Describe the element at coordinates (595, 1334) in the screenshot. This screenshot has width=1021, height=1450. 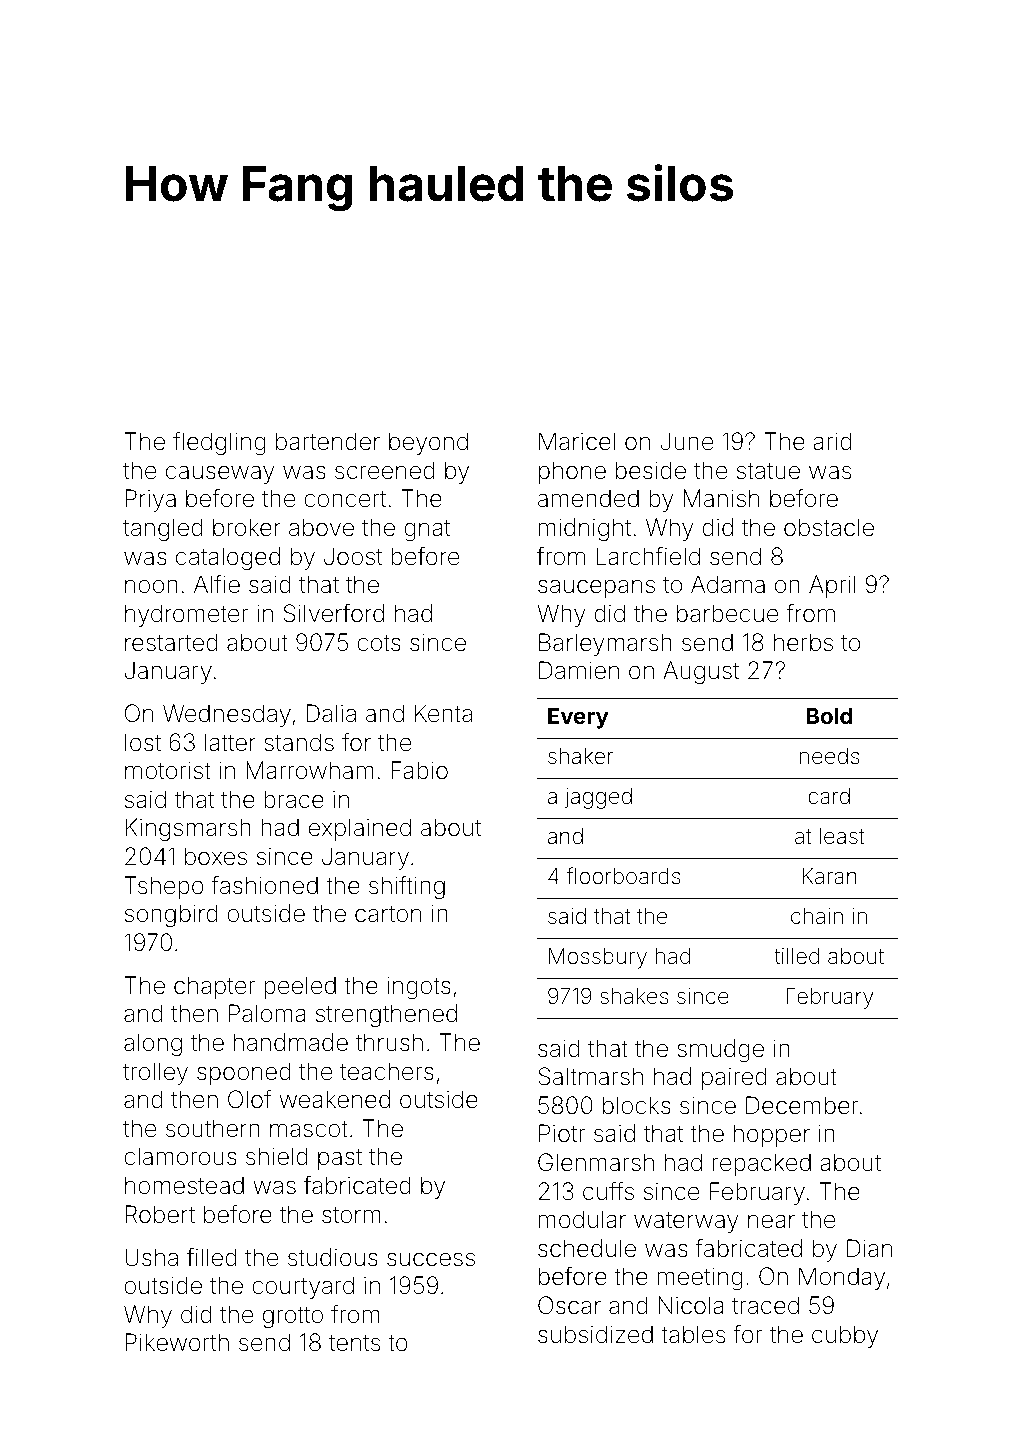
I see `subsidized` at that location.
